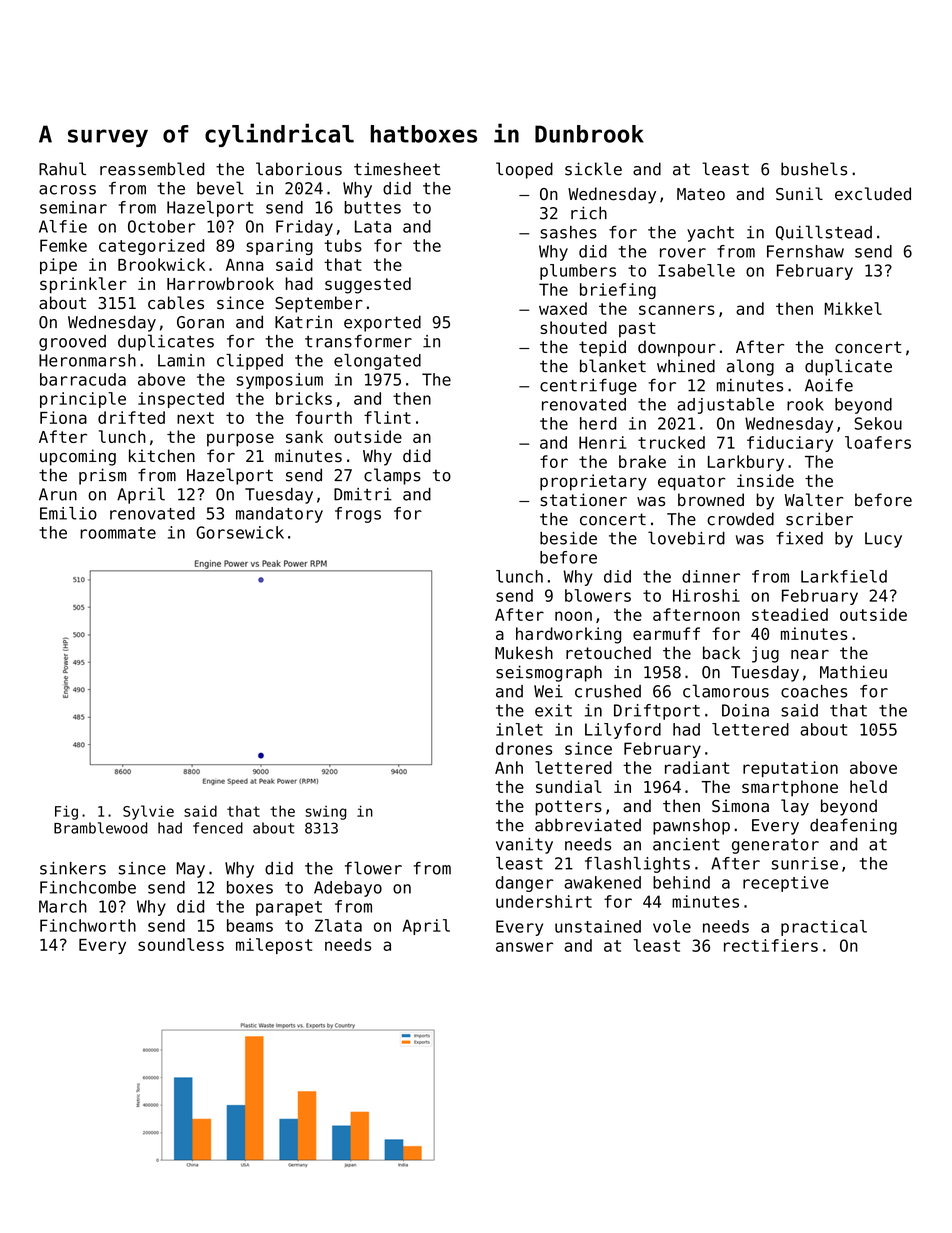  Describe the element at coordinates (58, 266) in the image. I see `pipe` at that location.
